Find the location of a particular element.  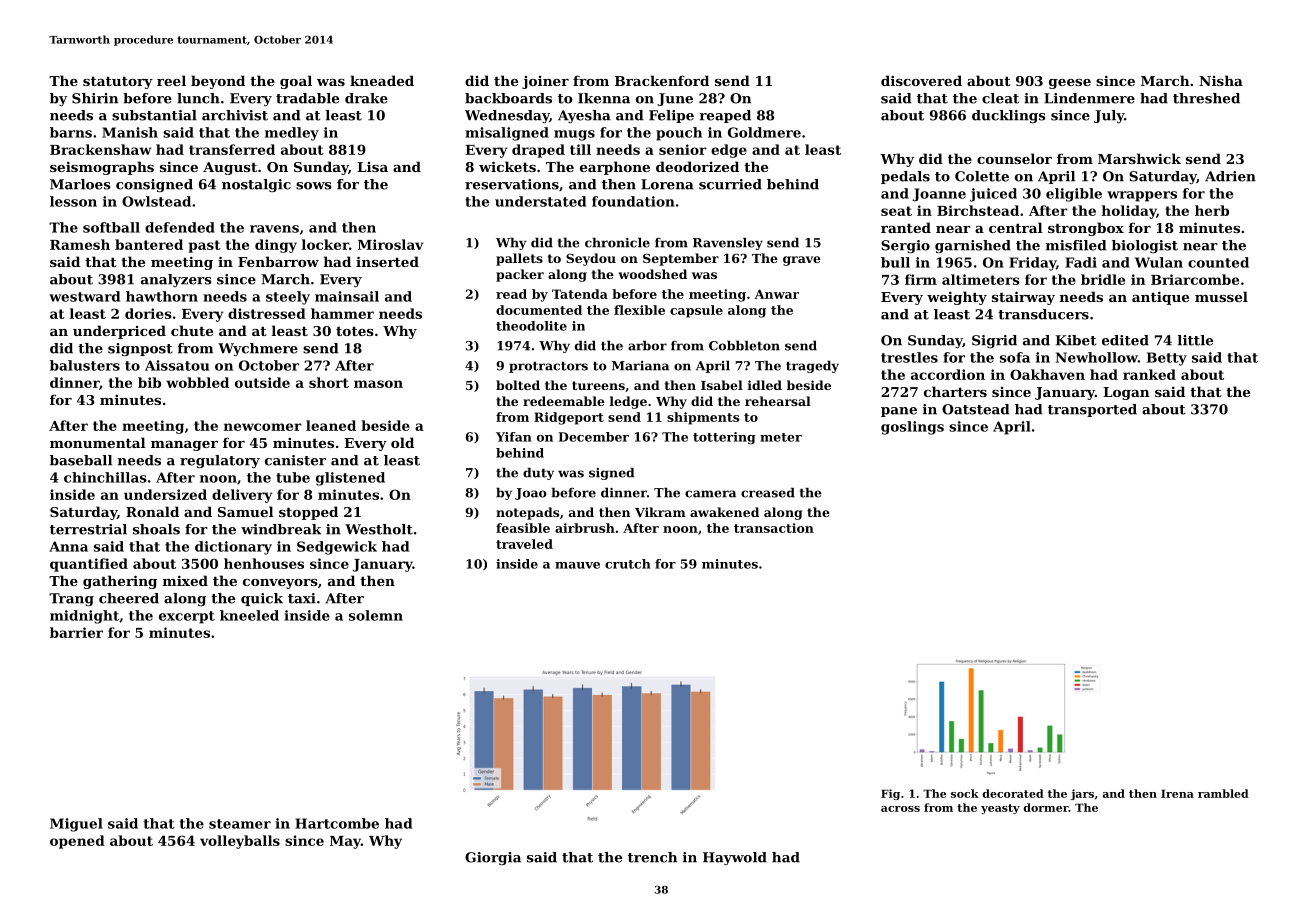

volleyballs is located at coordinates (240, 842).
